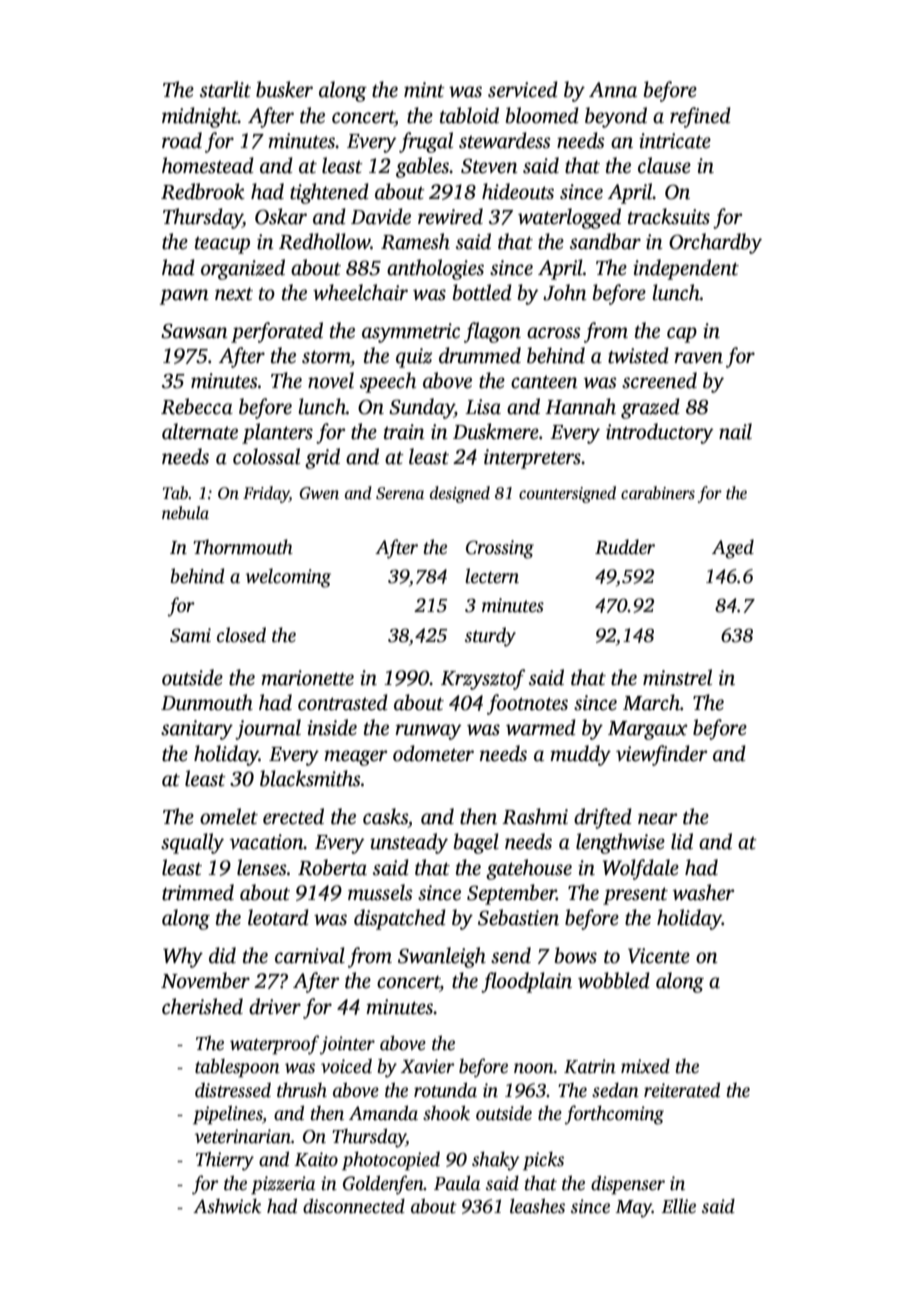  Describe the element at coordinates (700, 117) in the document. I see `refined` at that location.
